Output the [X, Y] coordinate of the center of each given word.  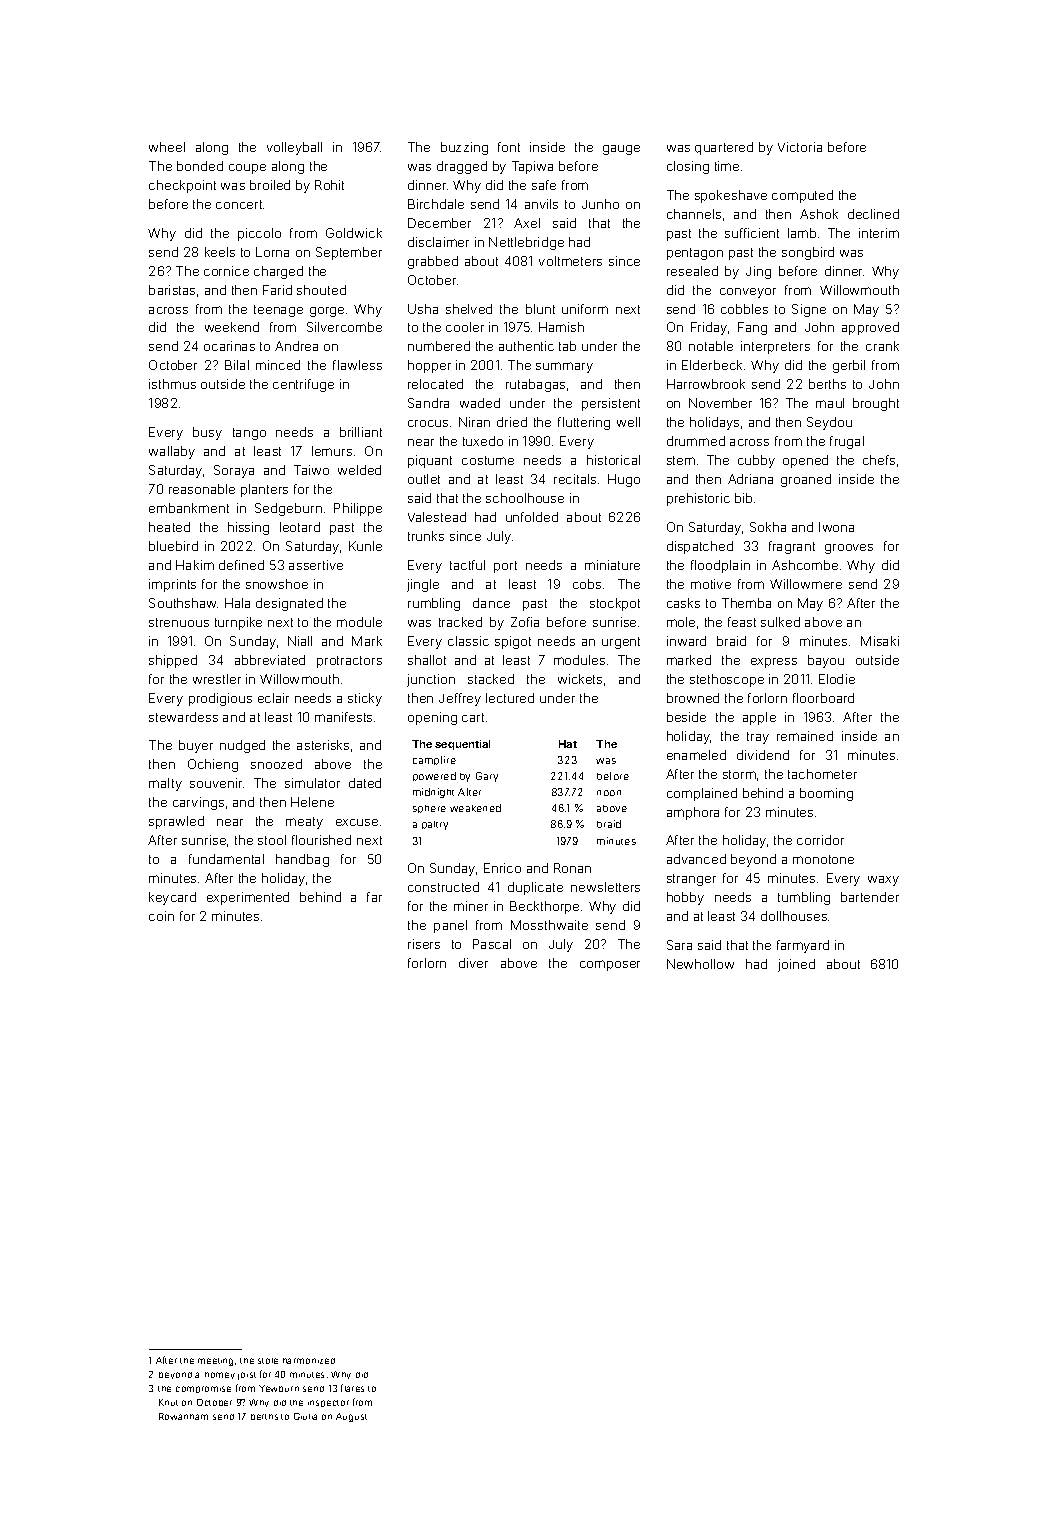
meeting [215, 1362]
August [351, 1417]
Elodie [837, 679]
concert [239, 204]
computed [802, 196]
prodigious [220, 699]
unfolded [532, 517]
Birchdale [436, 204]
